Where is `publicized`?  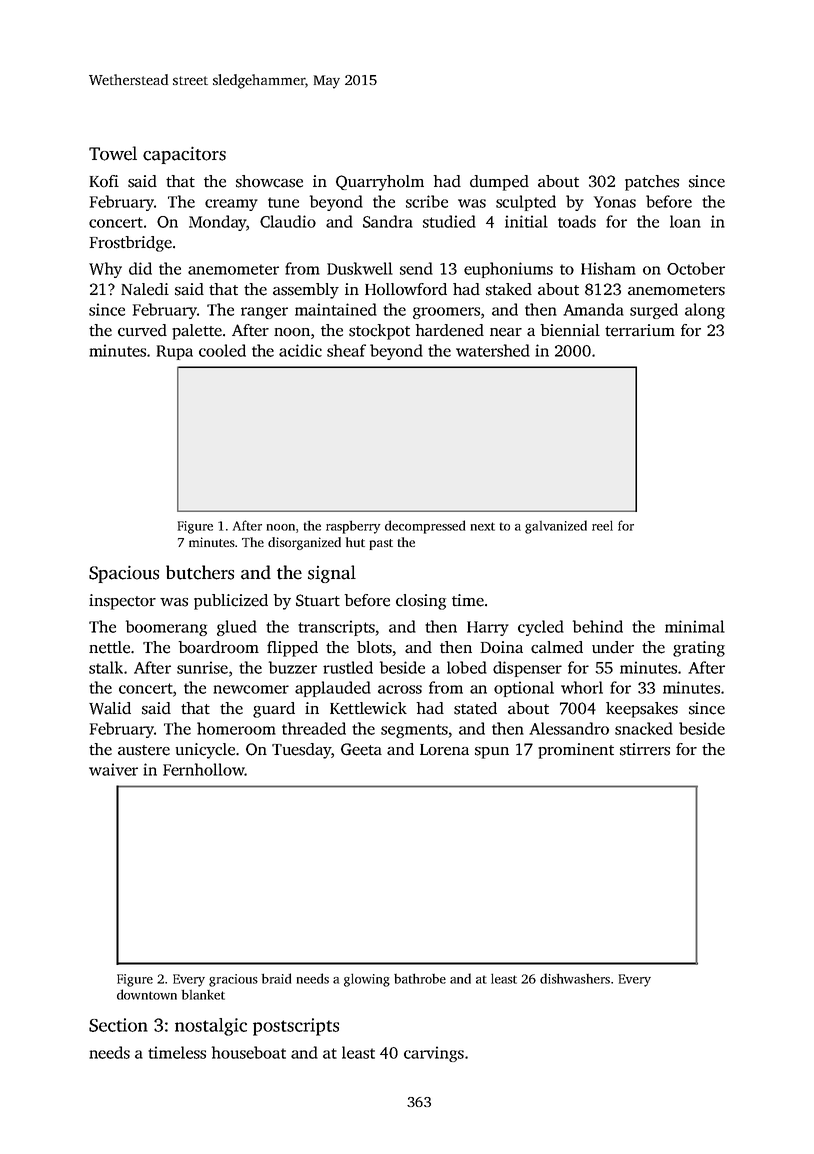 publicized is located at coordinates (231, 602).
